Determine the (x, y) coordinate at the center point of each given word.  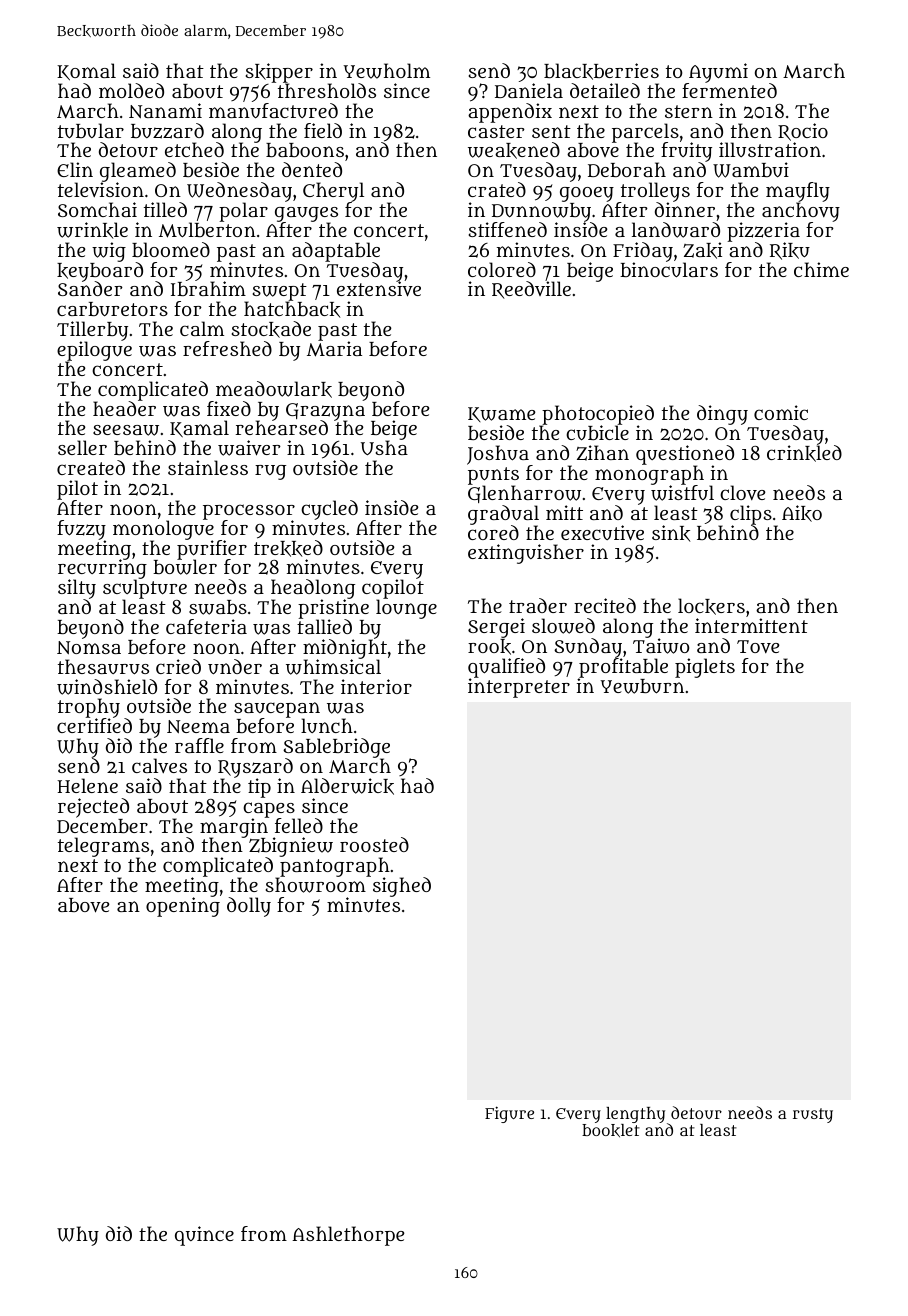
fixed (229, 408)
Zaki (702, 250)
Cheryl (333, 192)
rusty (813, 1115)
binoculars (669, 270)
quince (204, 1236)
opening (183, 907)
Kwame (501, 414)
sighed (402, 887)
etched (194, 149)
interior (376, 686)
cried (178, 666)
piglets (705, 668)
